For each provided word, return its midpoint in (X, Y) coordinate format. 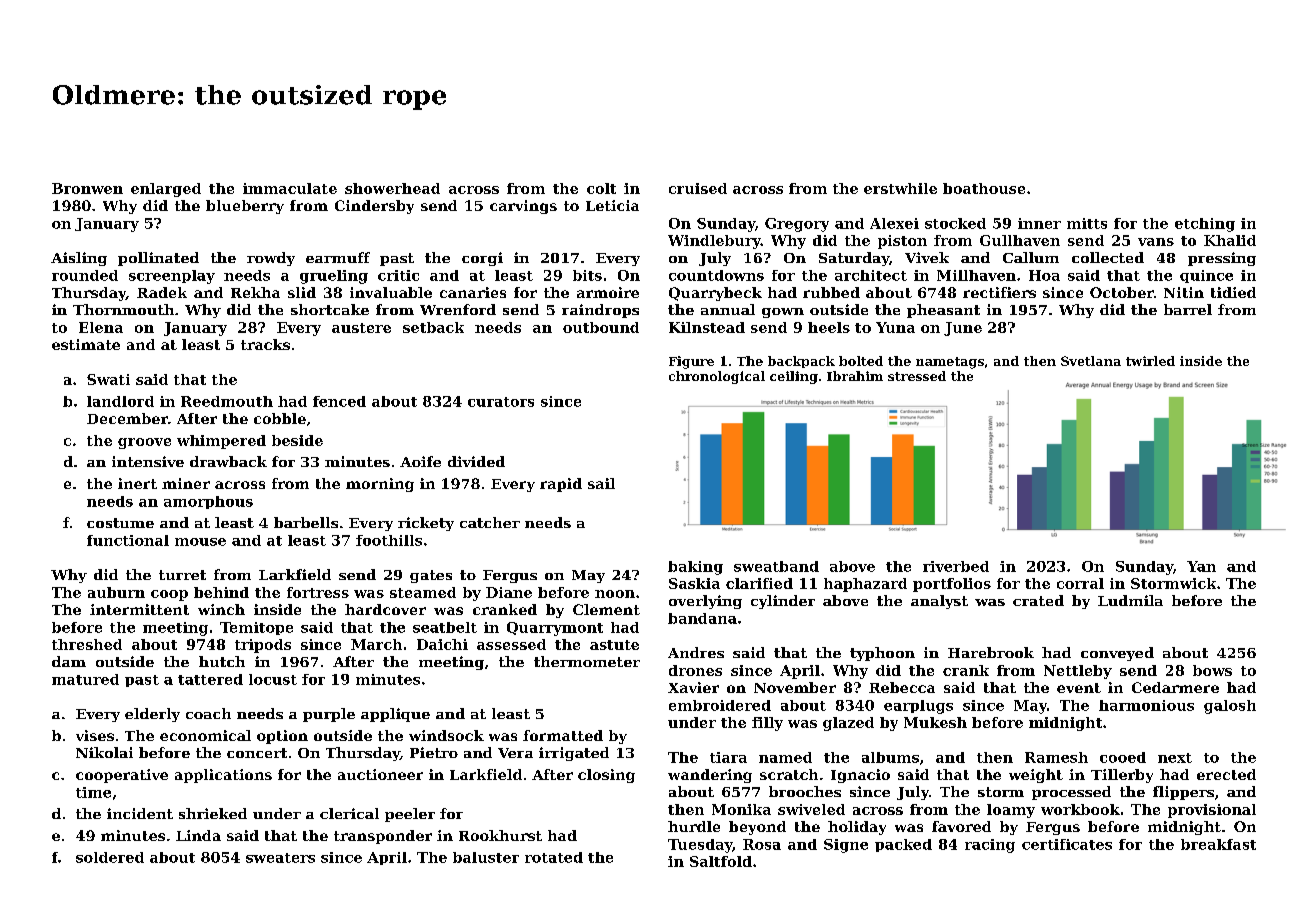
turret (182, 575)
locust (273, 679)
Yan (1201, 566)
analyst (939, 602)
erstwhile (900, 188)
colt (601, 188)
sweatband (776, 566)
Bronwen (87, 188)
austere (361, 328)
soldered (110, 857)
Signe (846, 846)
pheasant (943, 311)
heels (829, 327)
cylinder (783, 602)
